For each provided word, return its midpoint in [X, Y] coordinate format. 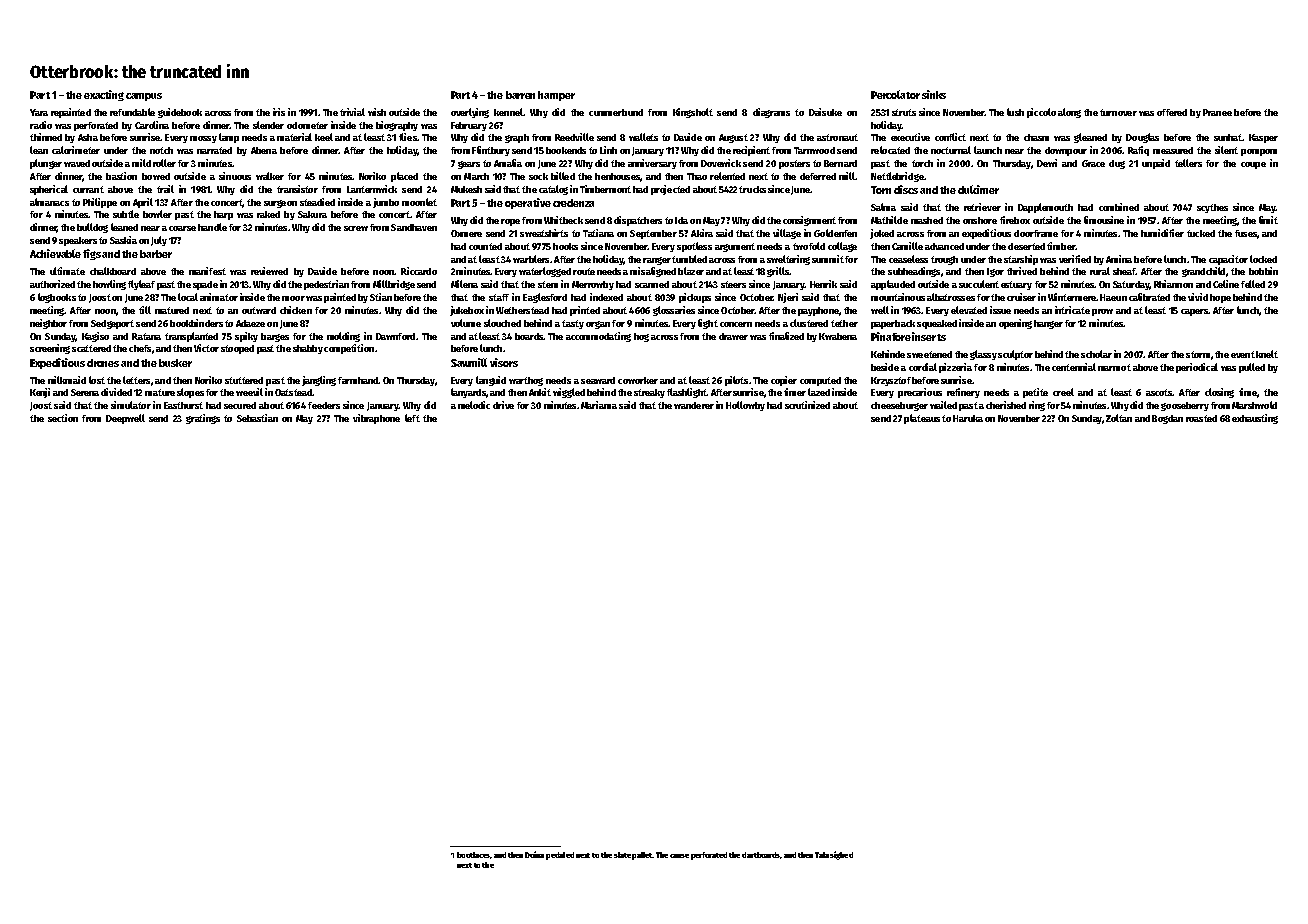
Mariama [599, 405]
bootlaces [473, 855]
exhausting [1255, 419]
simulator [131, 405]
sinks [934, 94]
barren [520, 95]
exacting [104, 95]
